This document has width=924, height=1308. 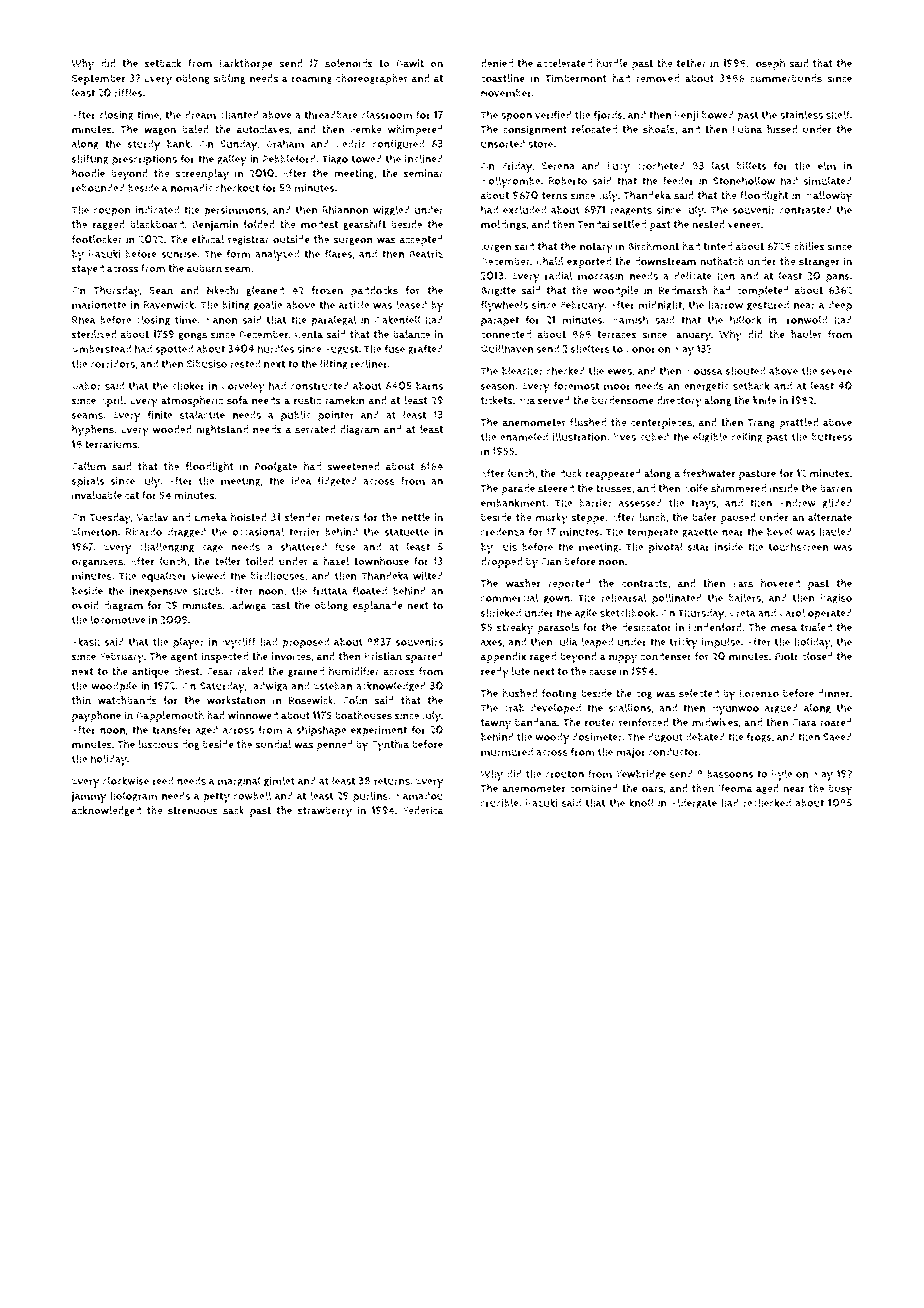 What do you see at coordinates (838, 278) in the document?
I see `pans` at bounding box center [838, 278].
